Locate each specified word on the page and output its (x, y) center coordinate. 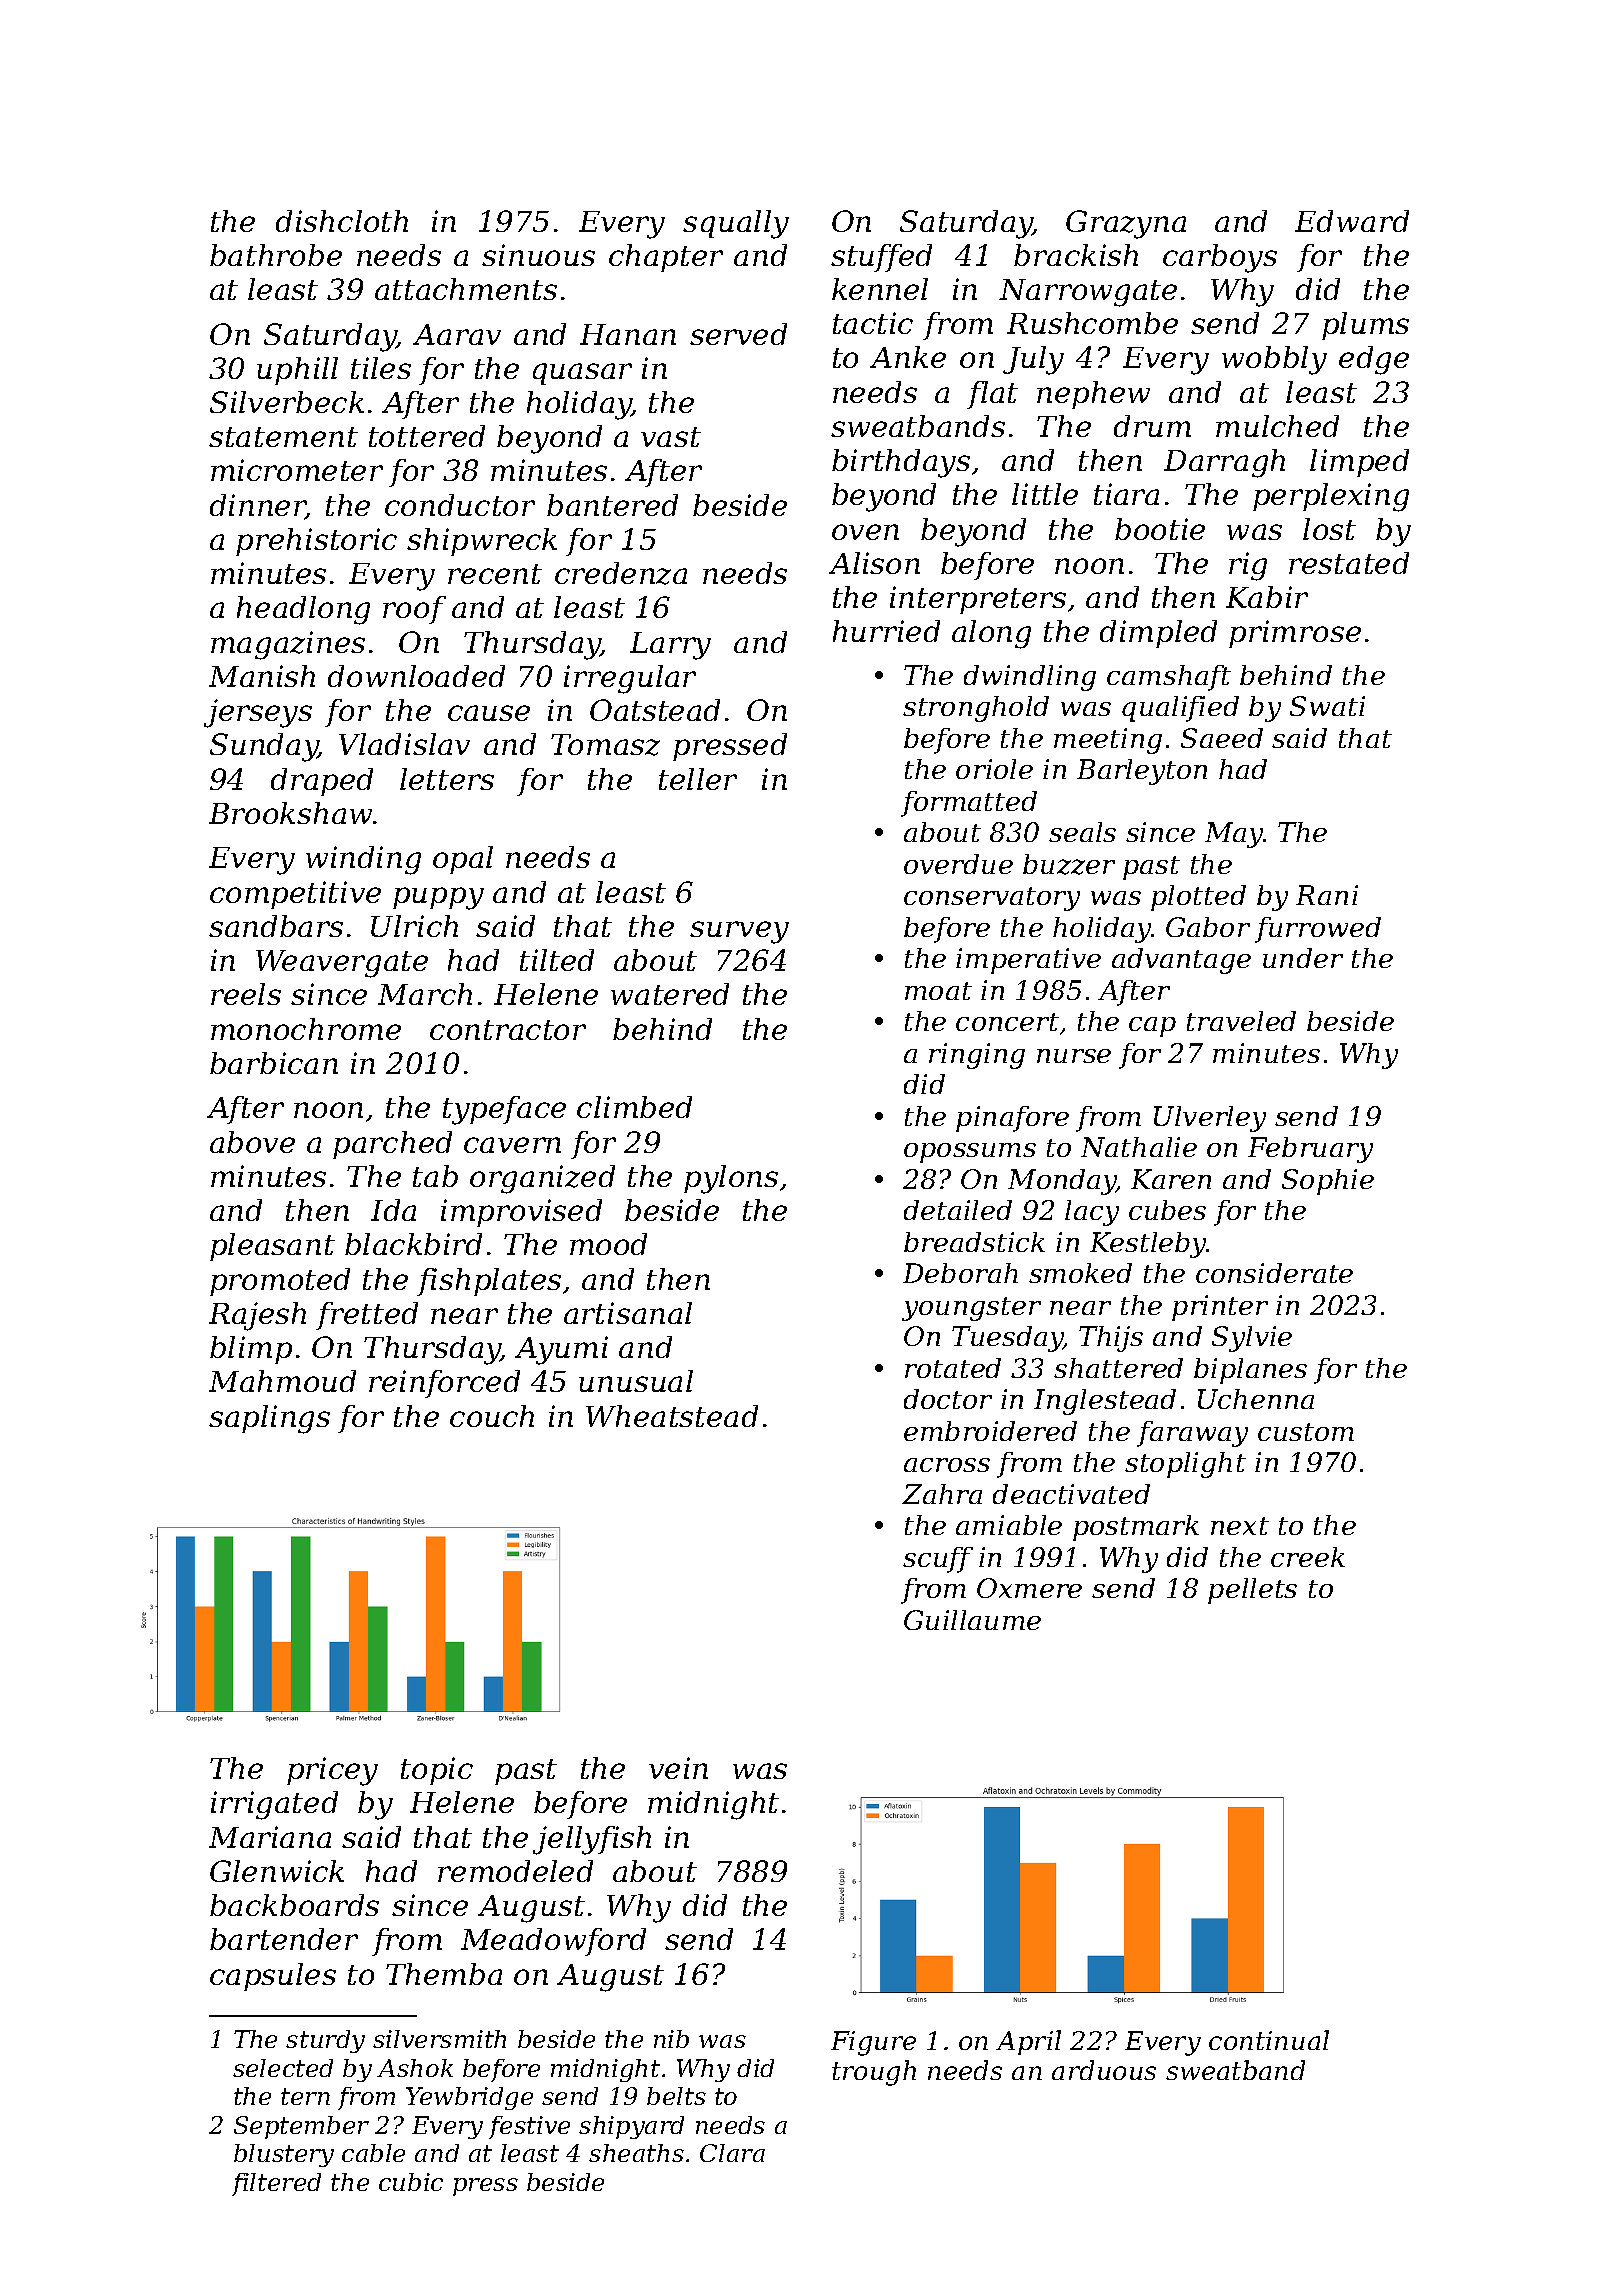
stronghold (976, 709)
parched (392, 1145)
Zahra (942, 1494)
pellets (1252, 1591)
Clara (732, 2153)
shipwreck (482, 542)
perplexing (1331, 497)
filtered (276, 2184)
